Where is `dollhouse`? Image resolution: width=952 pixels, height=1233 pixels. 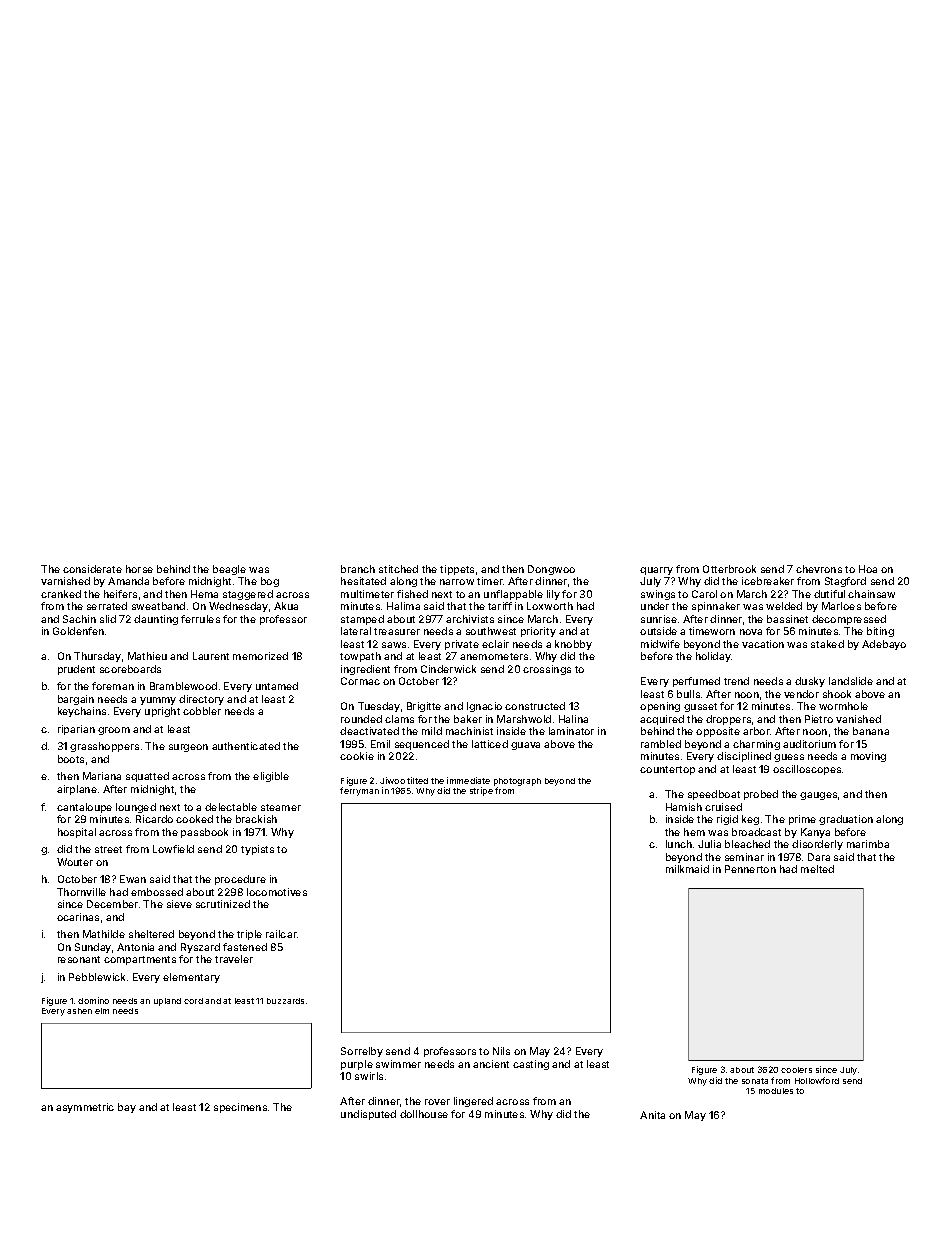
dollhouse is located at coordinates (424, 1114).
